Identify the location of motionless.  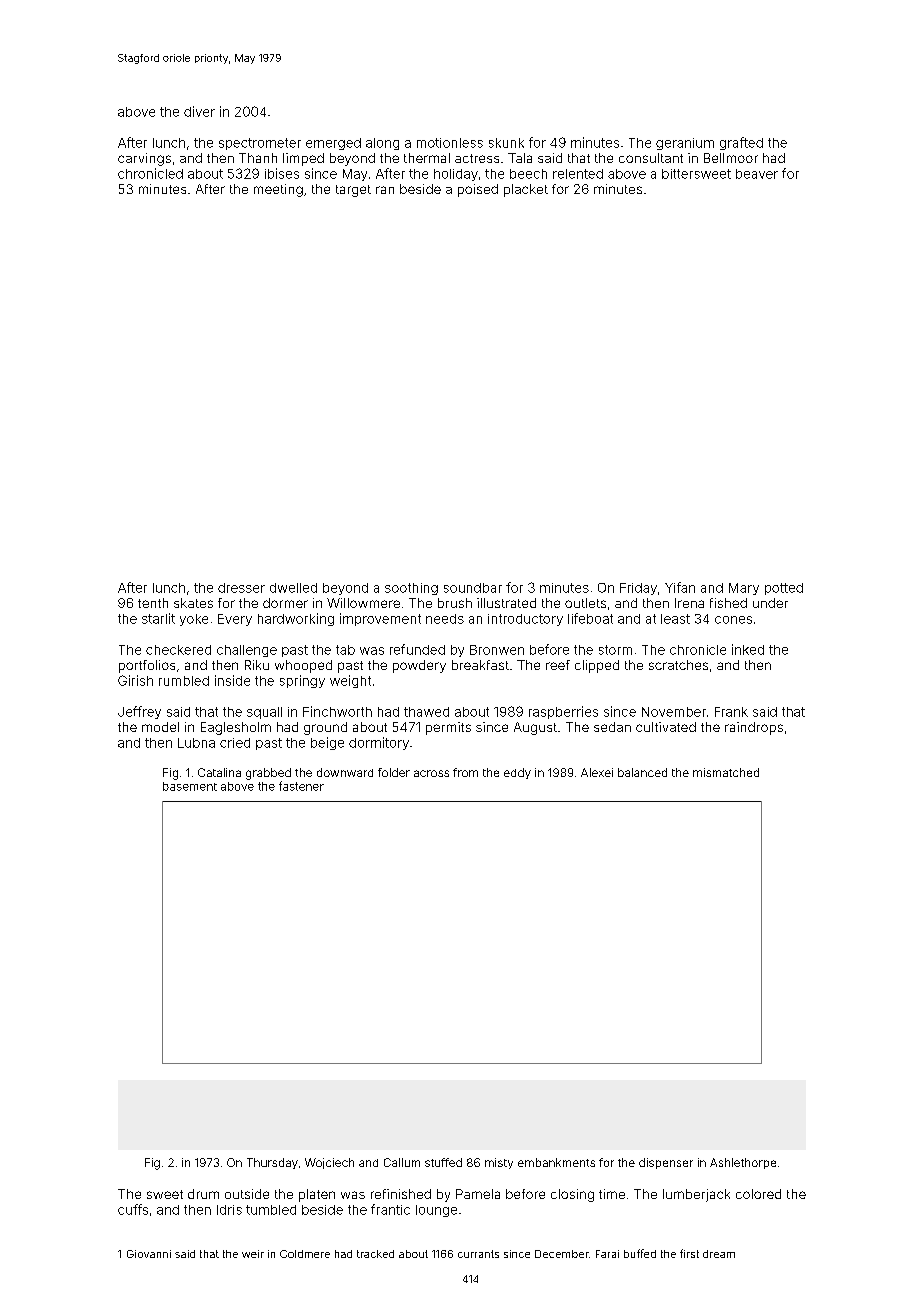
(450, 143).
